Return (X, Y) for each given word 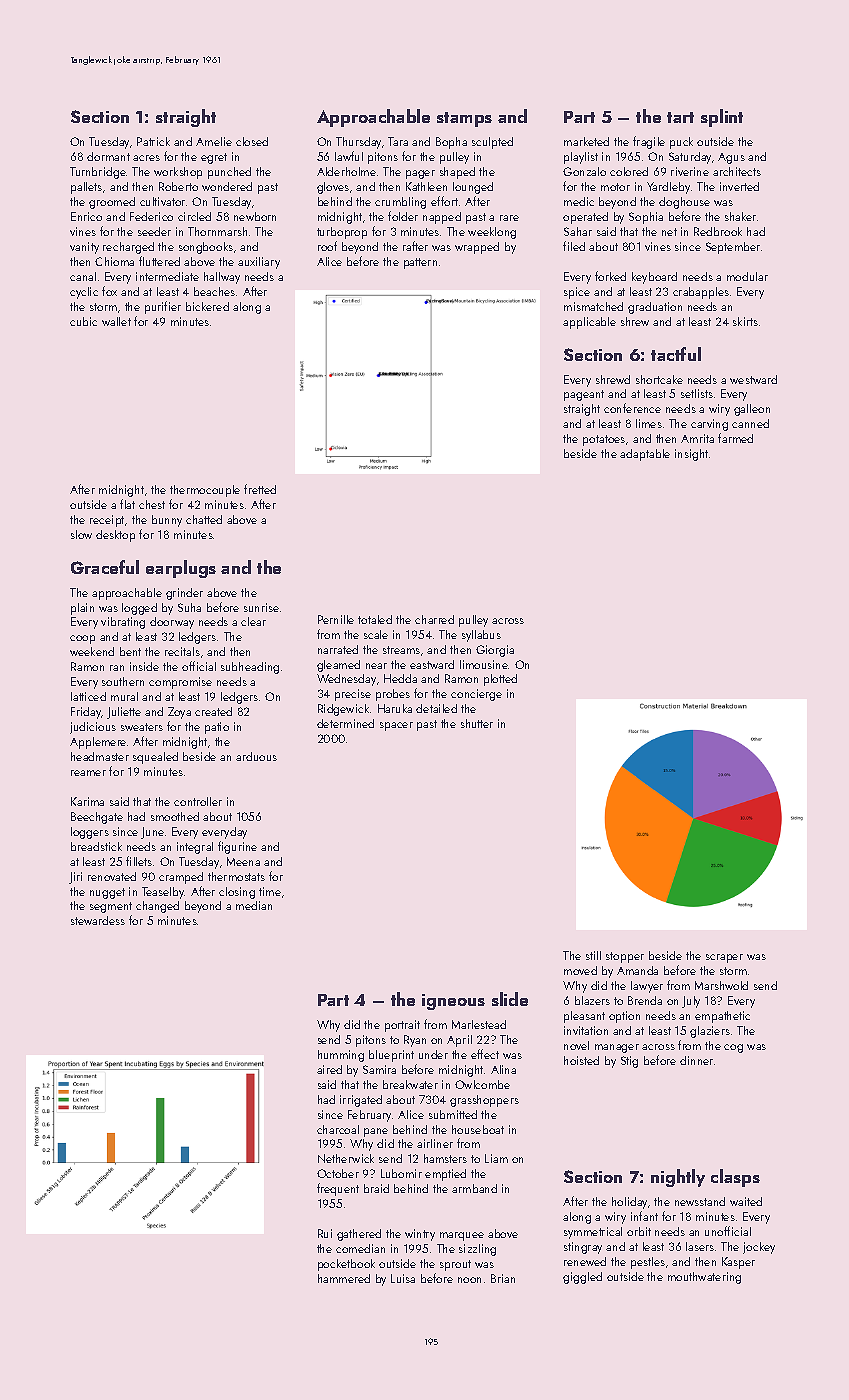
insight (691, 455)
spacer (396, 726)
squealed (155, 758)
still (593, 955)
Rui (325, 1233)
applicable (589, 323)
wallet (116, 321)
